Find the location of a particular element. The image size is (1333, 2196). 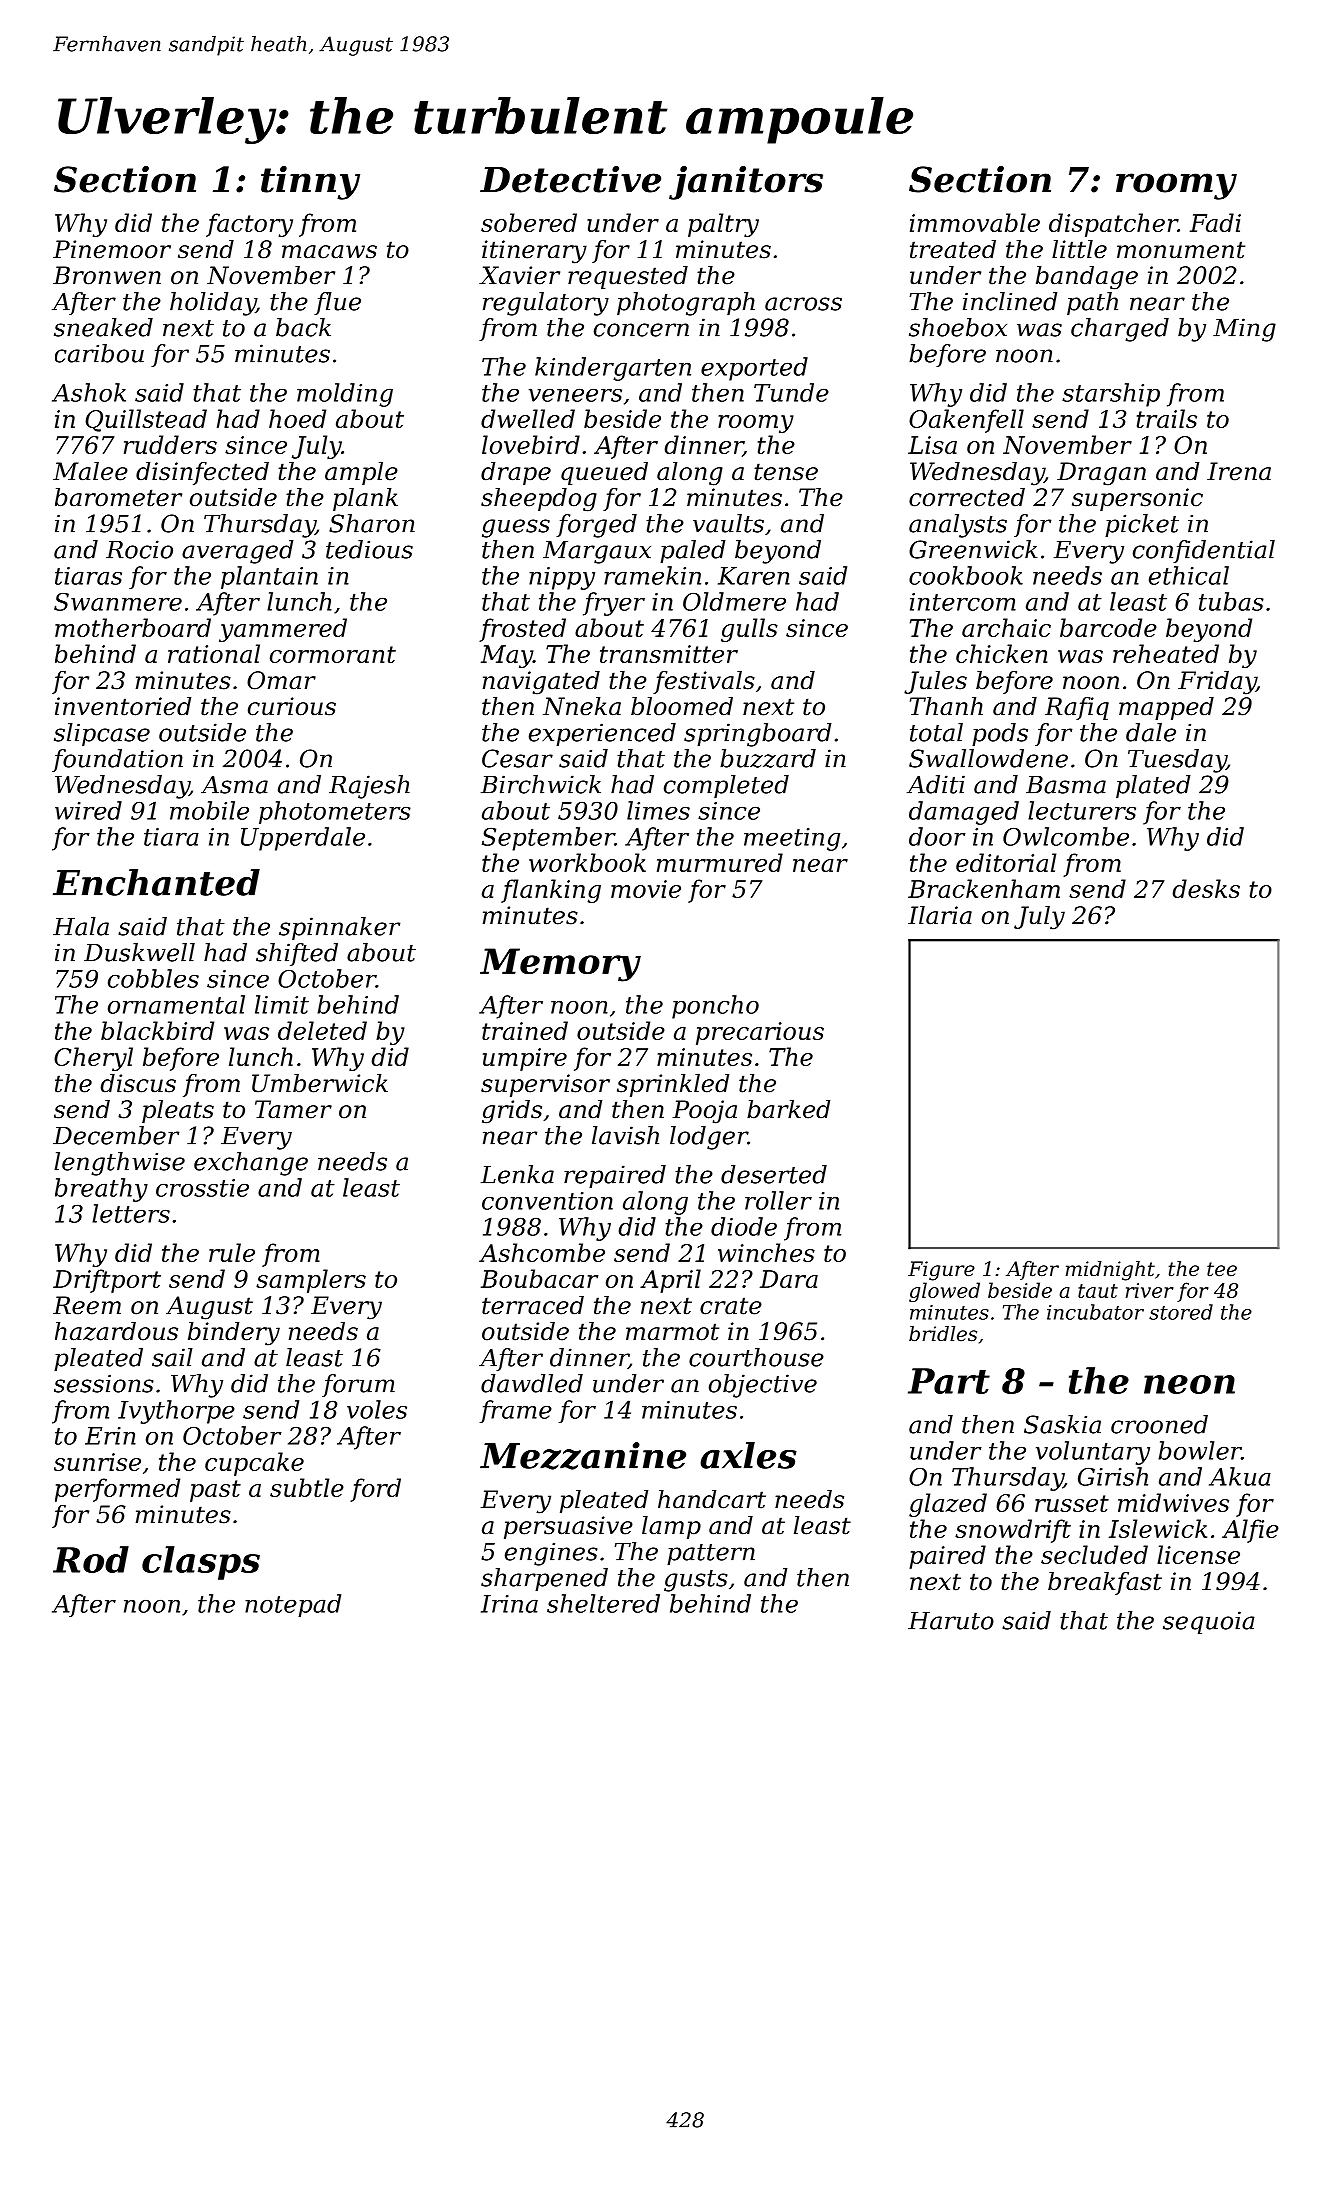

sequoia is located at coordinates (1209, 1622).
